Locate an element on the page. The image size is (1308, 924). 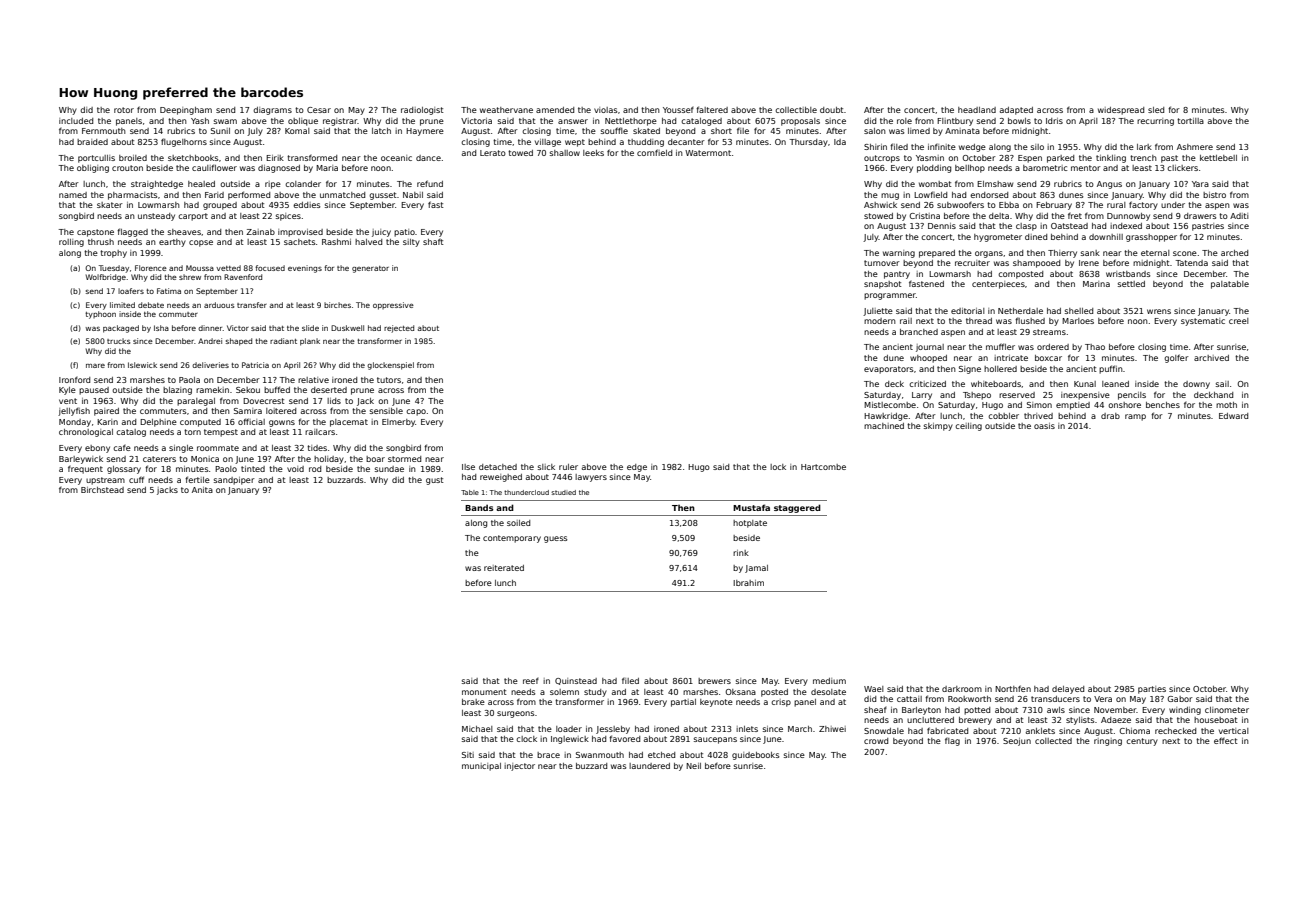
brewers is located at coordinates (714, 681).
